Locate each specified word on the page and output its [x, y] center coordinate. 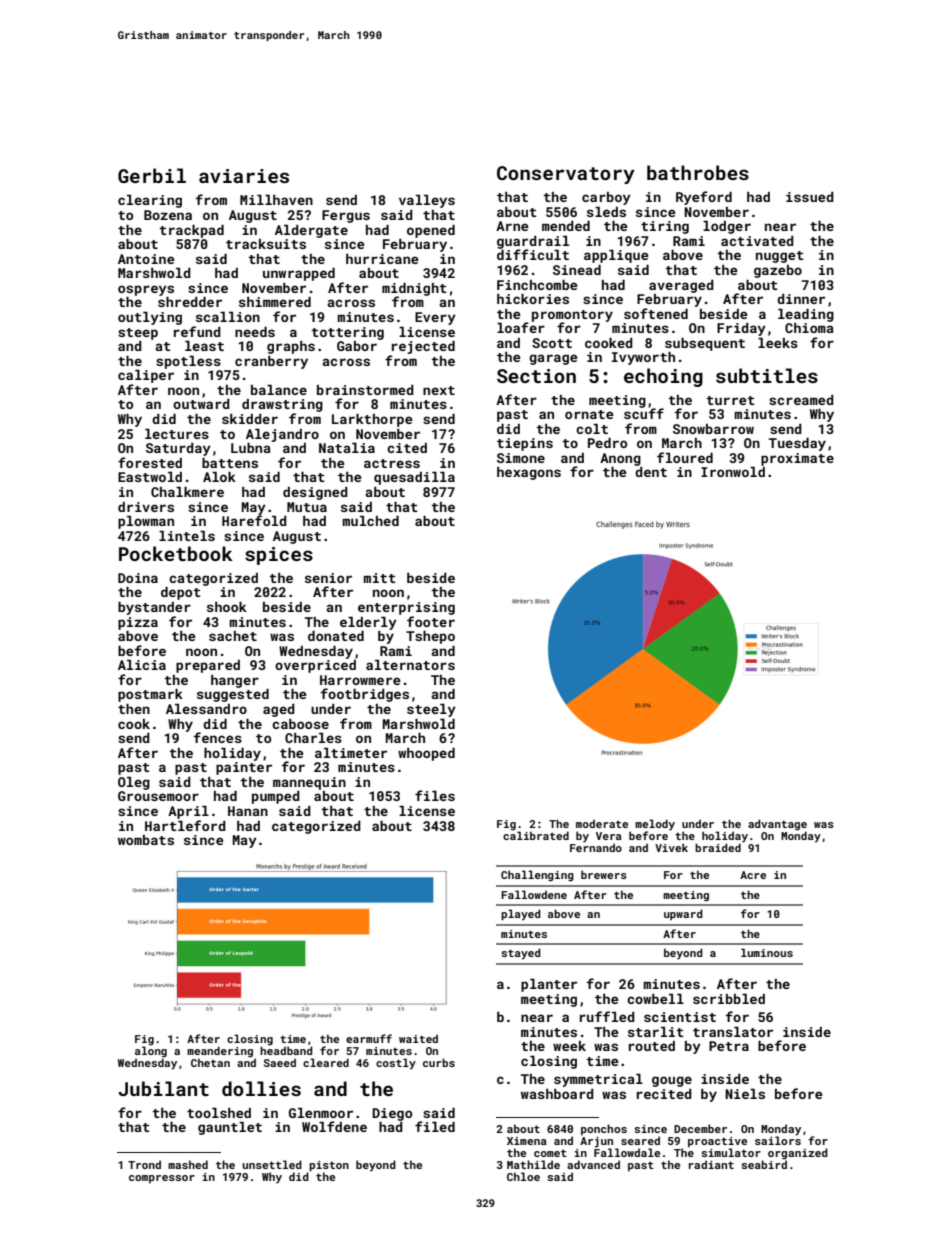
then [134, 709]
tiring [665, 227]
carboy [606, 198]
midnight [414, 289]
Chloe [523, 1176]
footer [431, 621]
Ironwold [733, 472]
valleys [427, 201]
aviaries [244, 176]
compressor [162, 1179]
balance [279, 390]
